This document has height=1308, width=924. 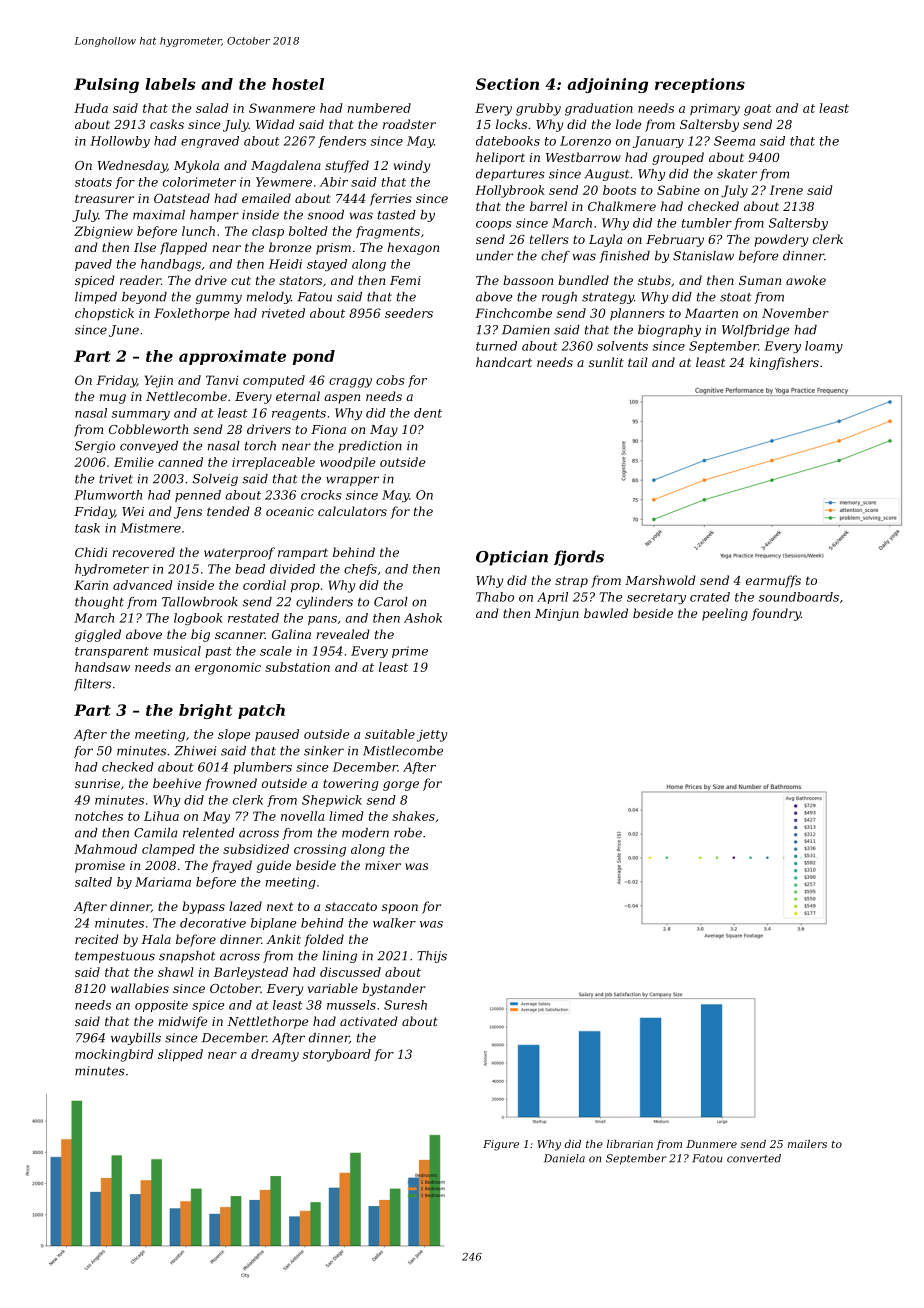 What do you see at coordinates (180, 1055) in the document?
I see `slipped` at bounding box center [180, 1055].
